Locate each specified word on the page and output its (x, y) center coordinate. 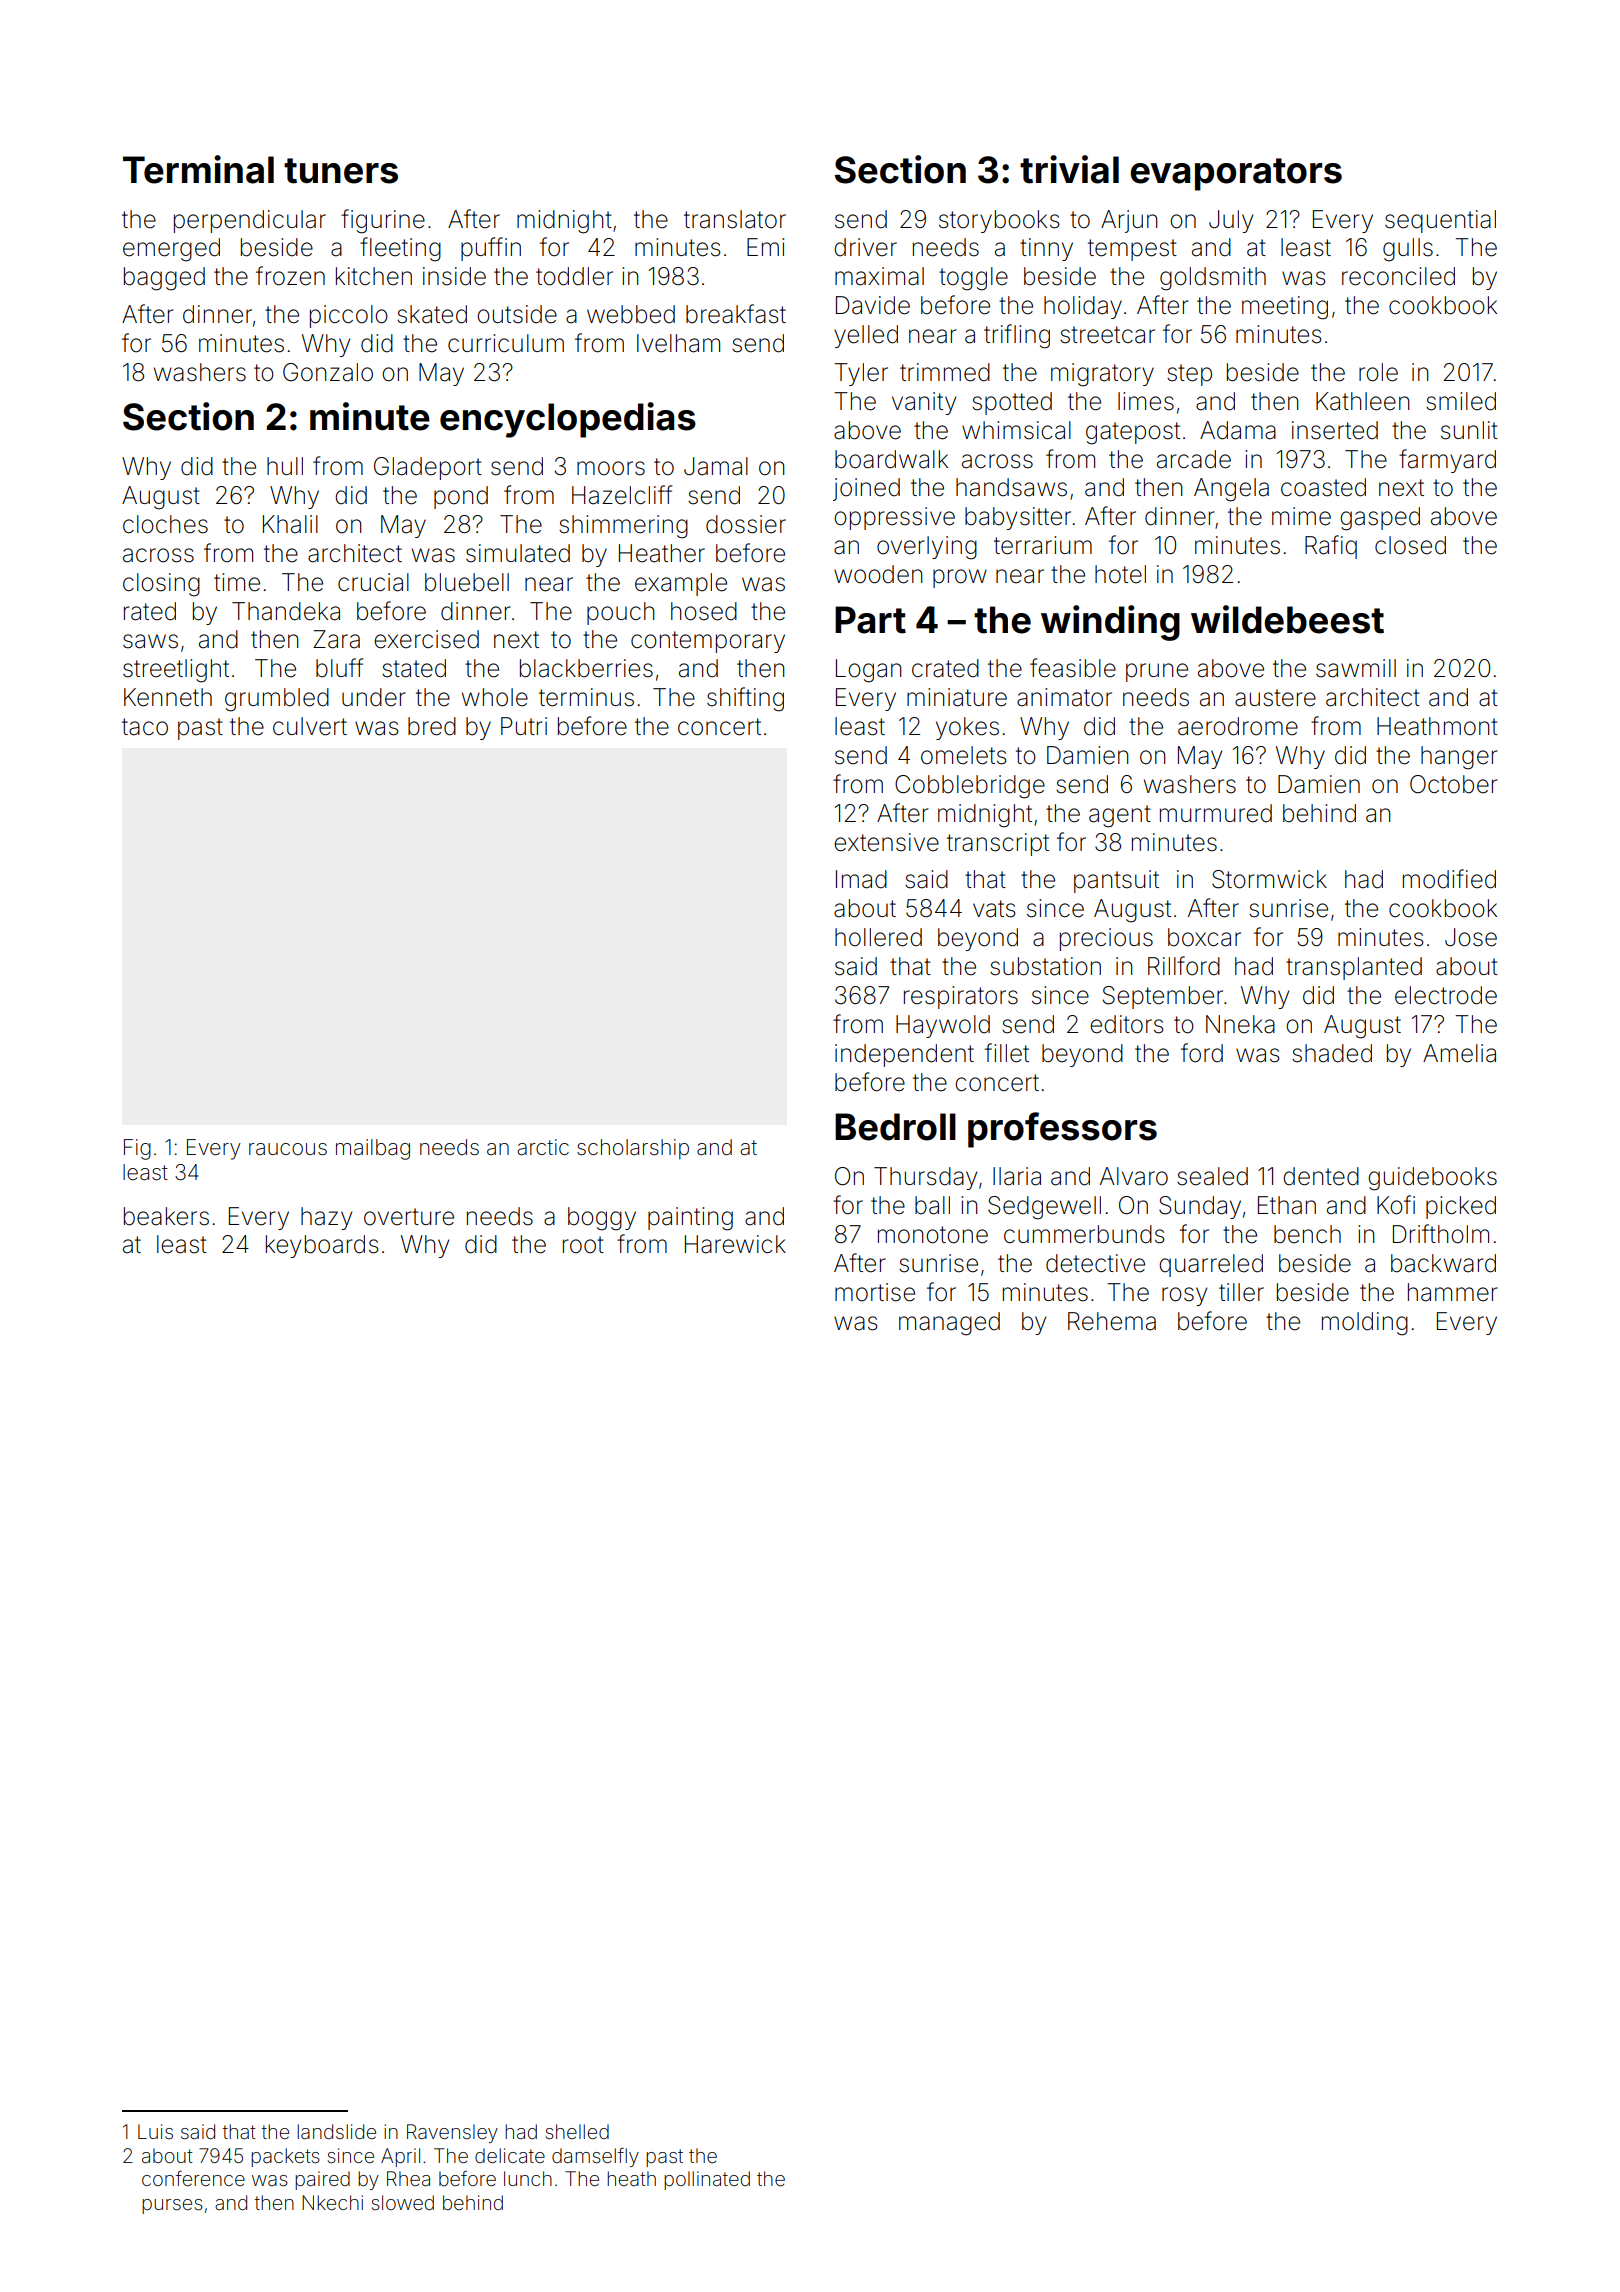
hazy (326, 1218)
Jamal (716, 466)
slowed (403, 2202)
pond (461, 497)
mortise (875, 1292)
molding (1365, 1324)
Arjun (1129, 221)
